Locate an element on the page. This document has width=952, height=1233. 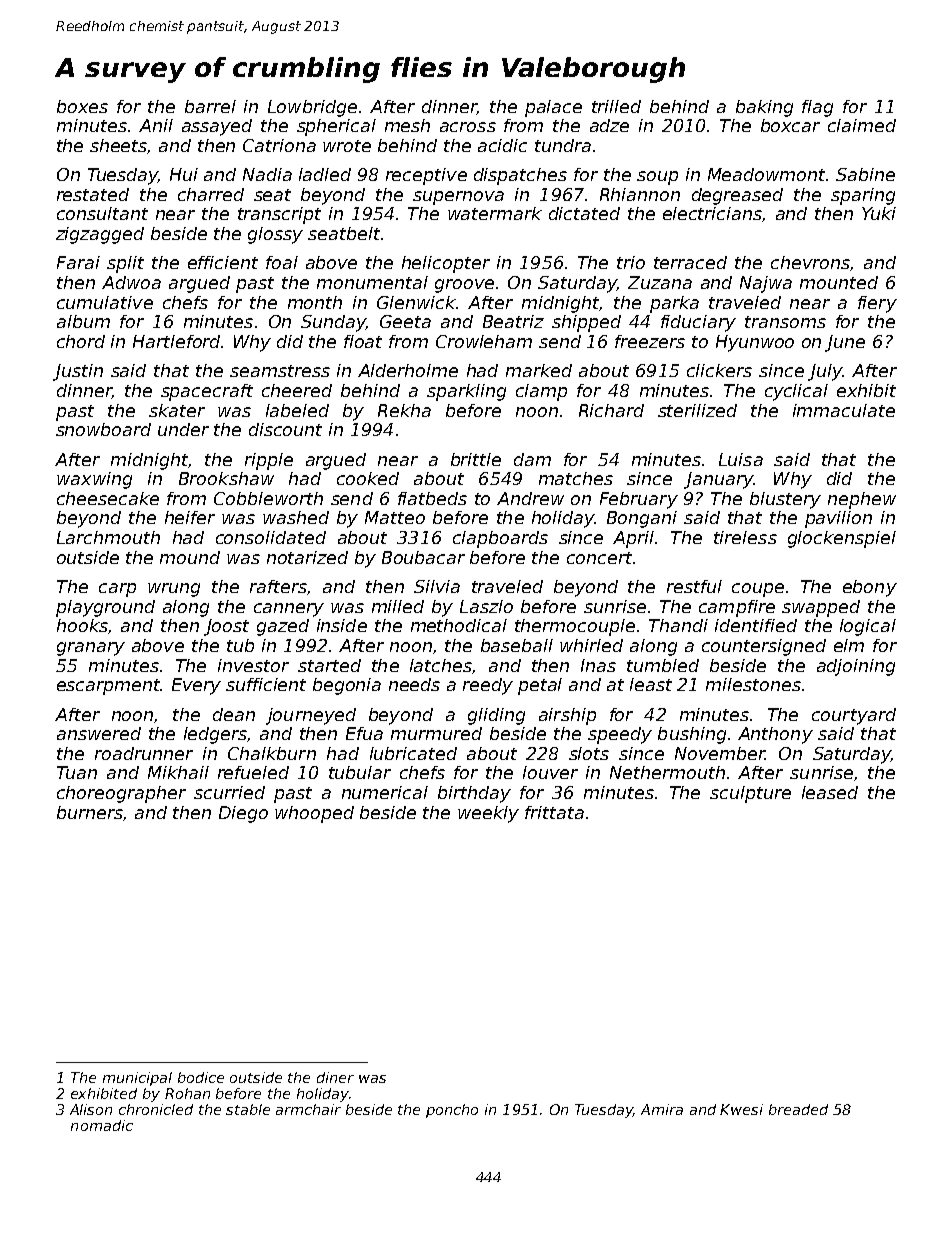
coupe is located at coordinates (758, 590).
